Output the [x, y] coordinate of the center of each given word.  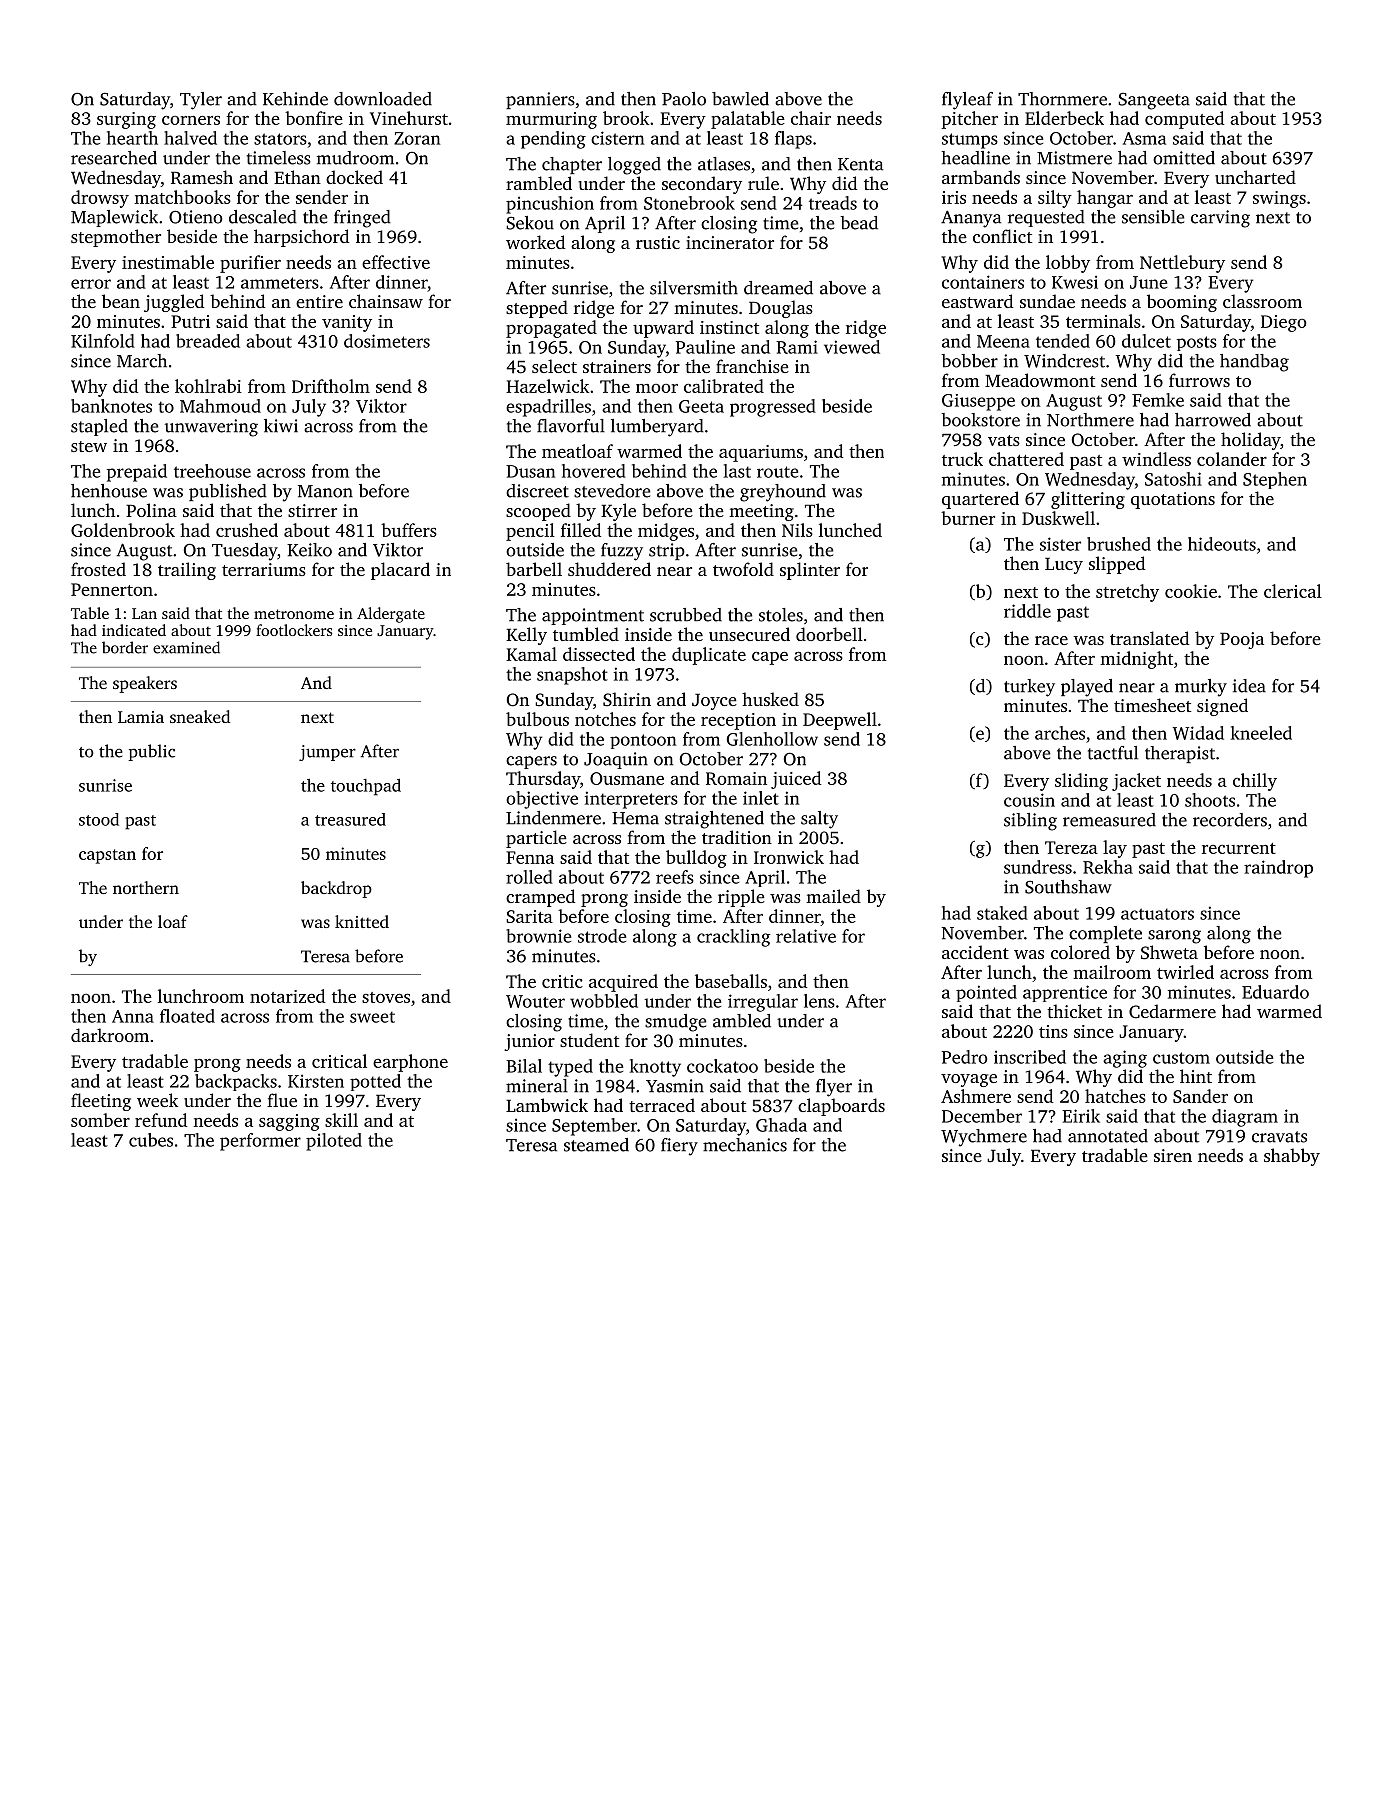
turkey [1029, 688]
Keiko [309, 550]
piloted [334, 1142]
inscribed [1030, 1057]
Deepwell [840, 721]
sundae [1047, 301]
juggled [174, 303]
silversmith [694, 288]
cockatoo [722, 1066]
